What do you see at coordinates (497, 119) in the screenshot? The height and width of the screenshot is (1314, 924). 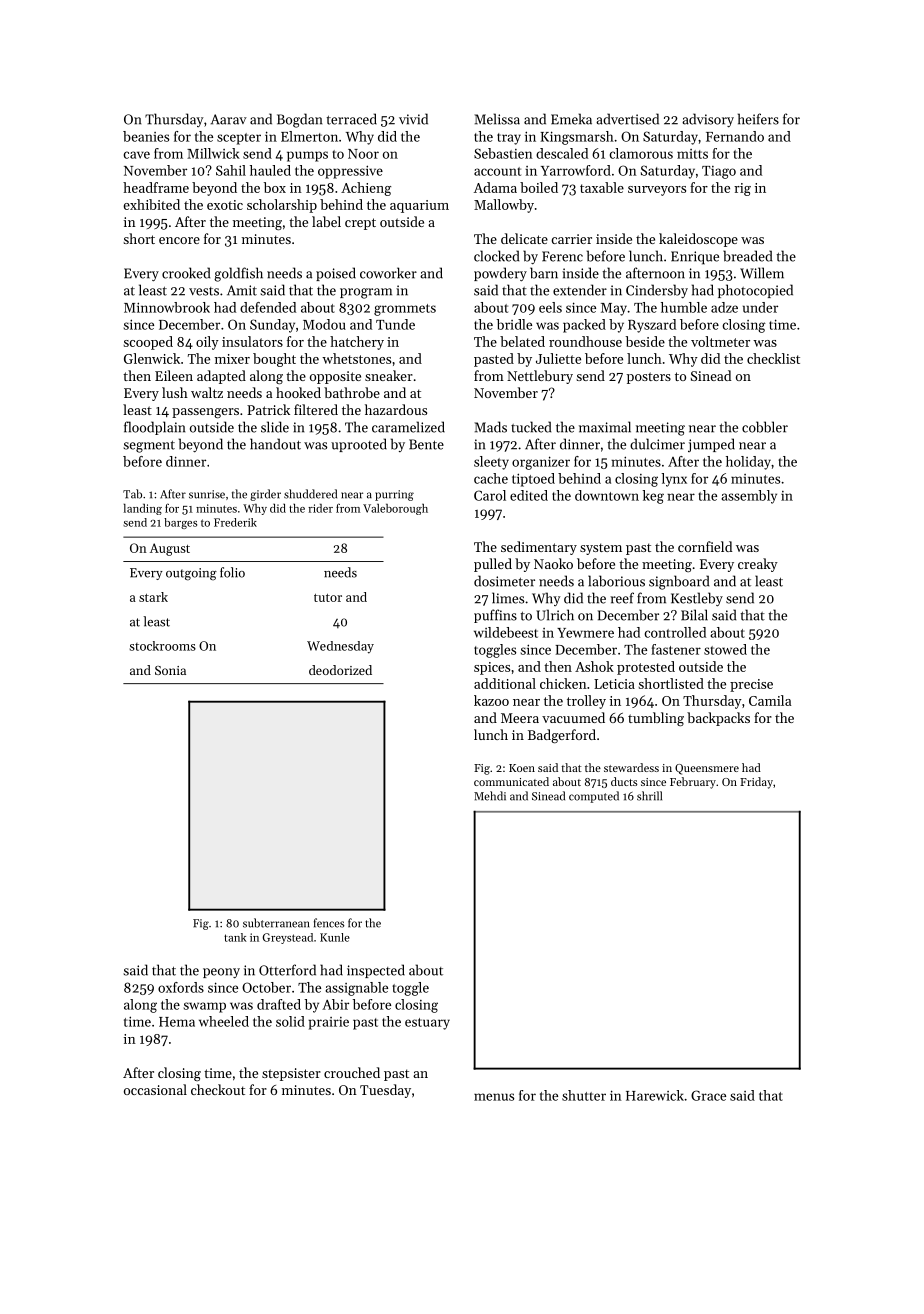 I see `Melissa` at bounding box center [497, 119].
